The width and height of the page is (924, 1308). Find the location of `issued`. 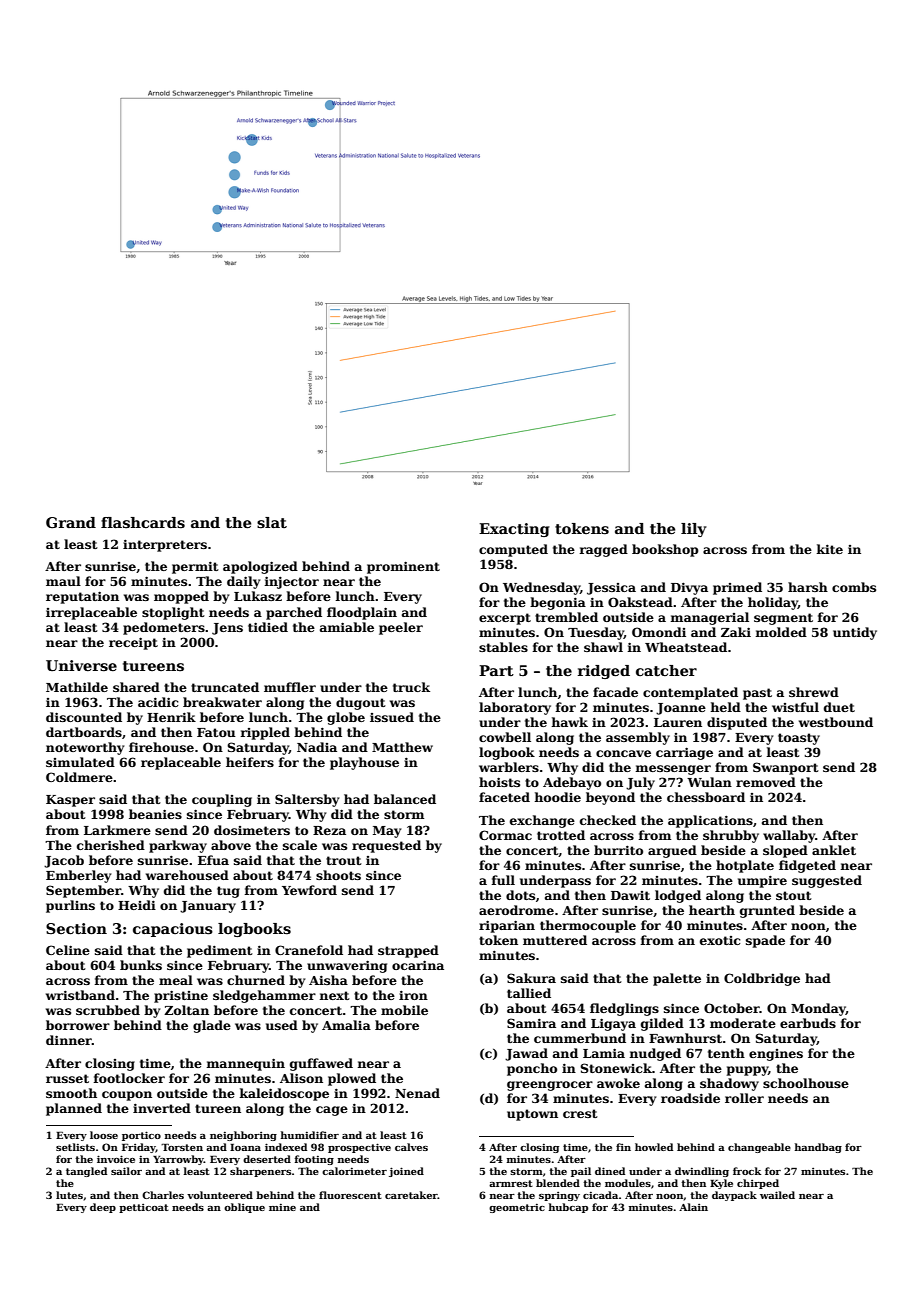

issued is located at coordinates (392, 717).
